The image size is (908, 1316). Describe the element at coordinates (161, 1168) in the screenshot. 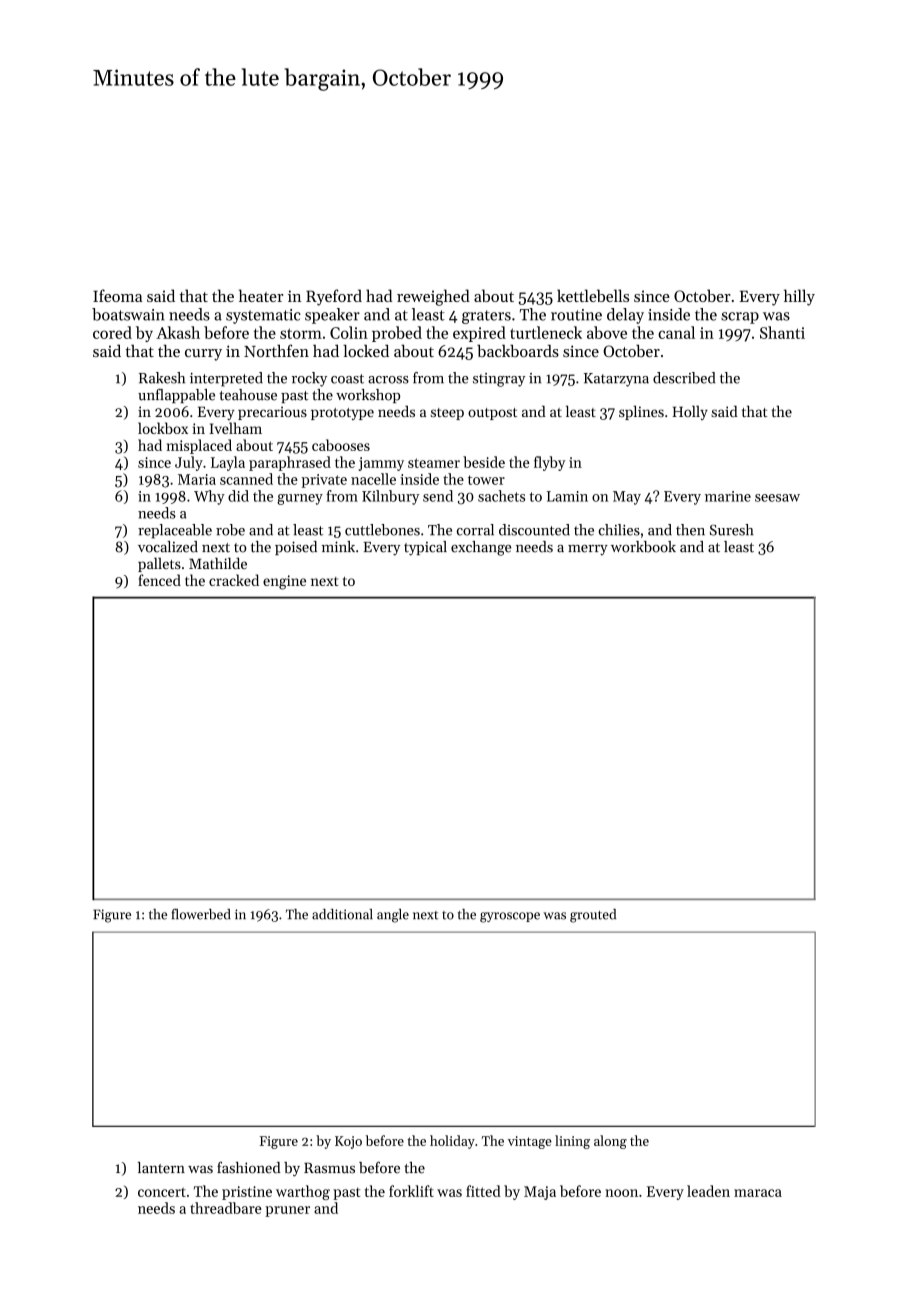

I see `lantern` at that location.
